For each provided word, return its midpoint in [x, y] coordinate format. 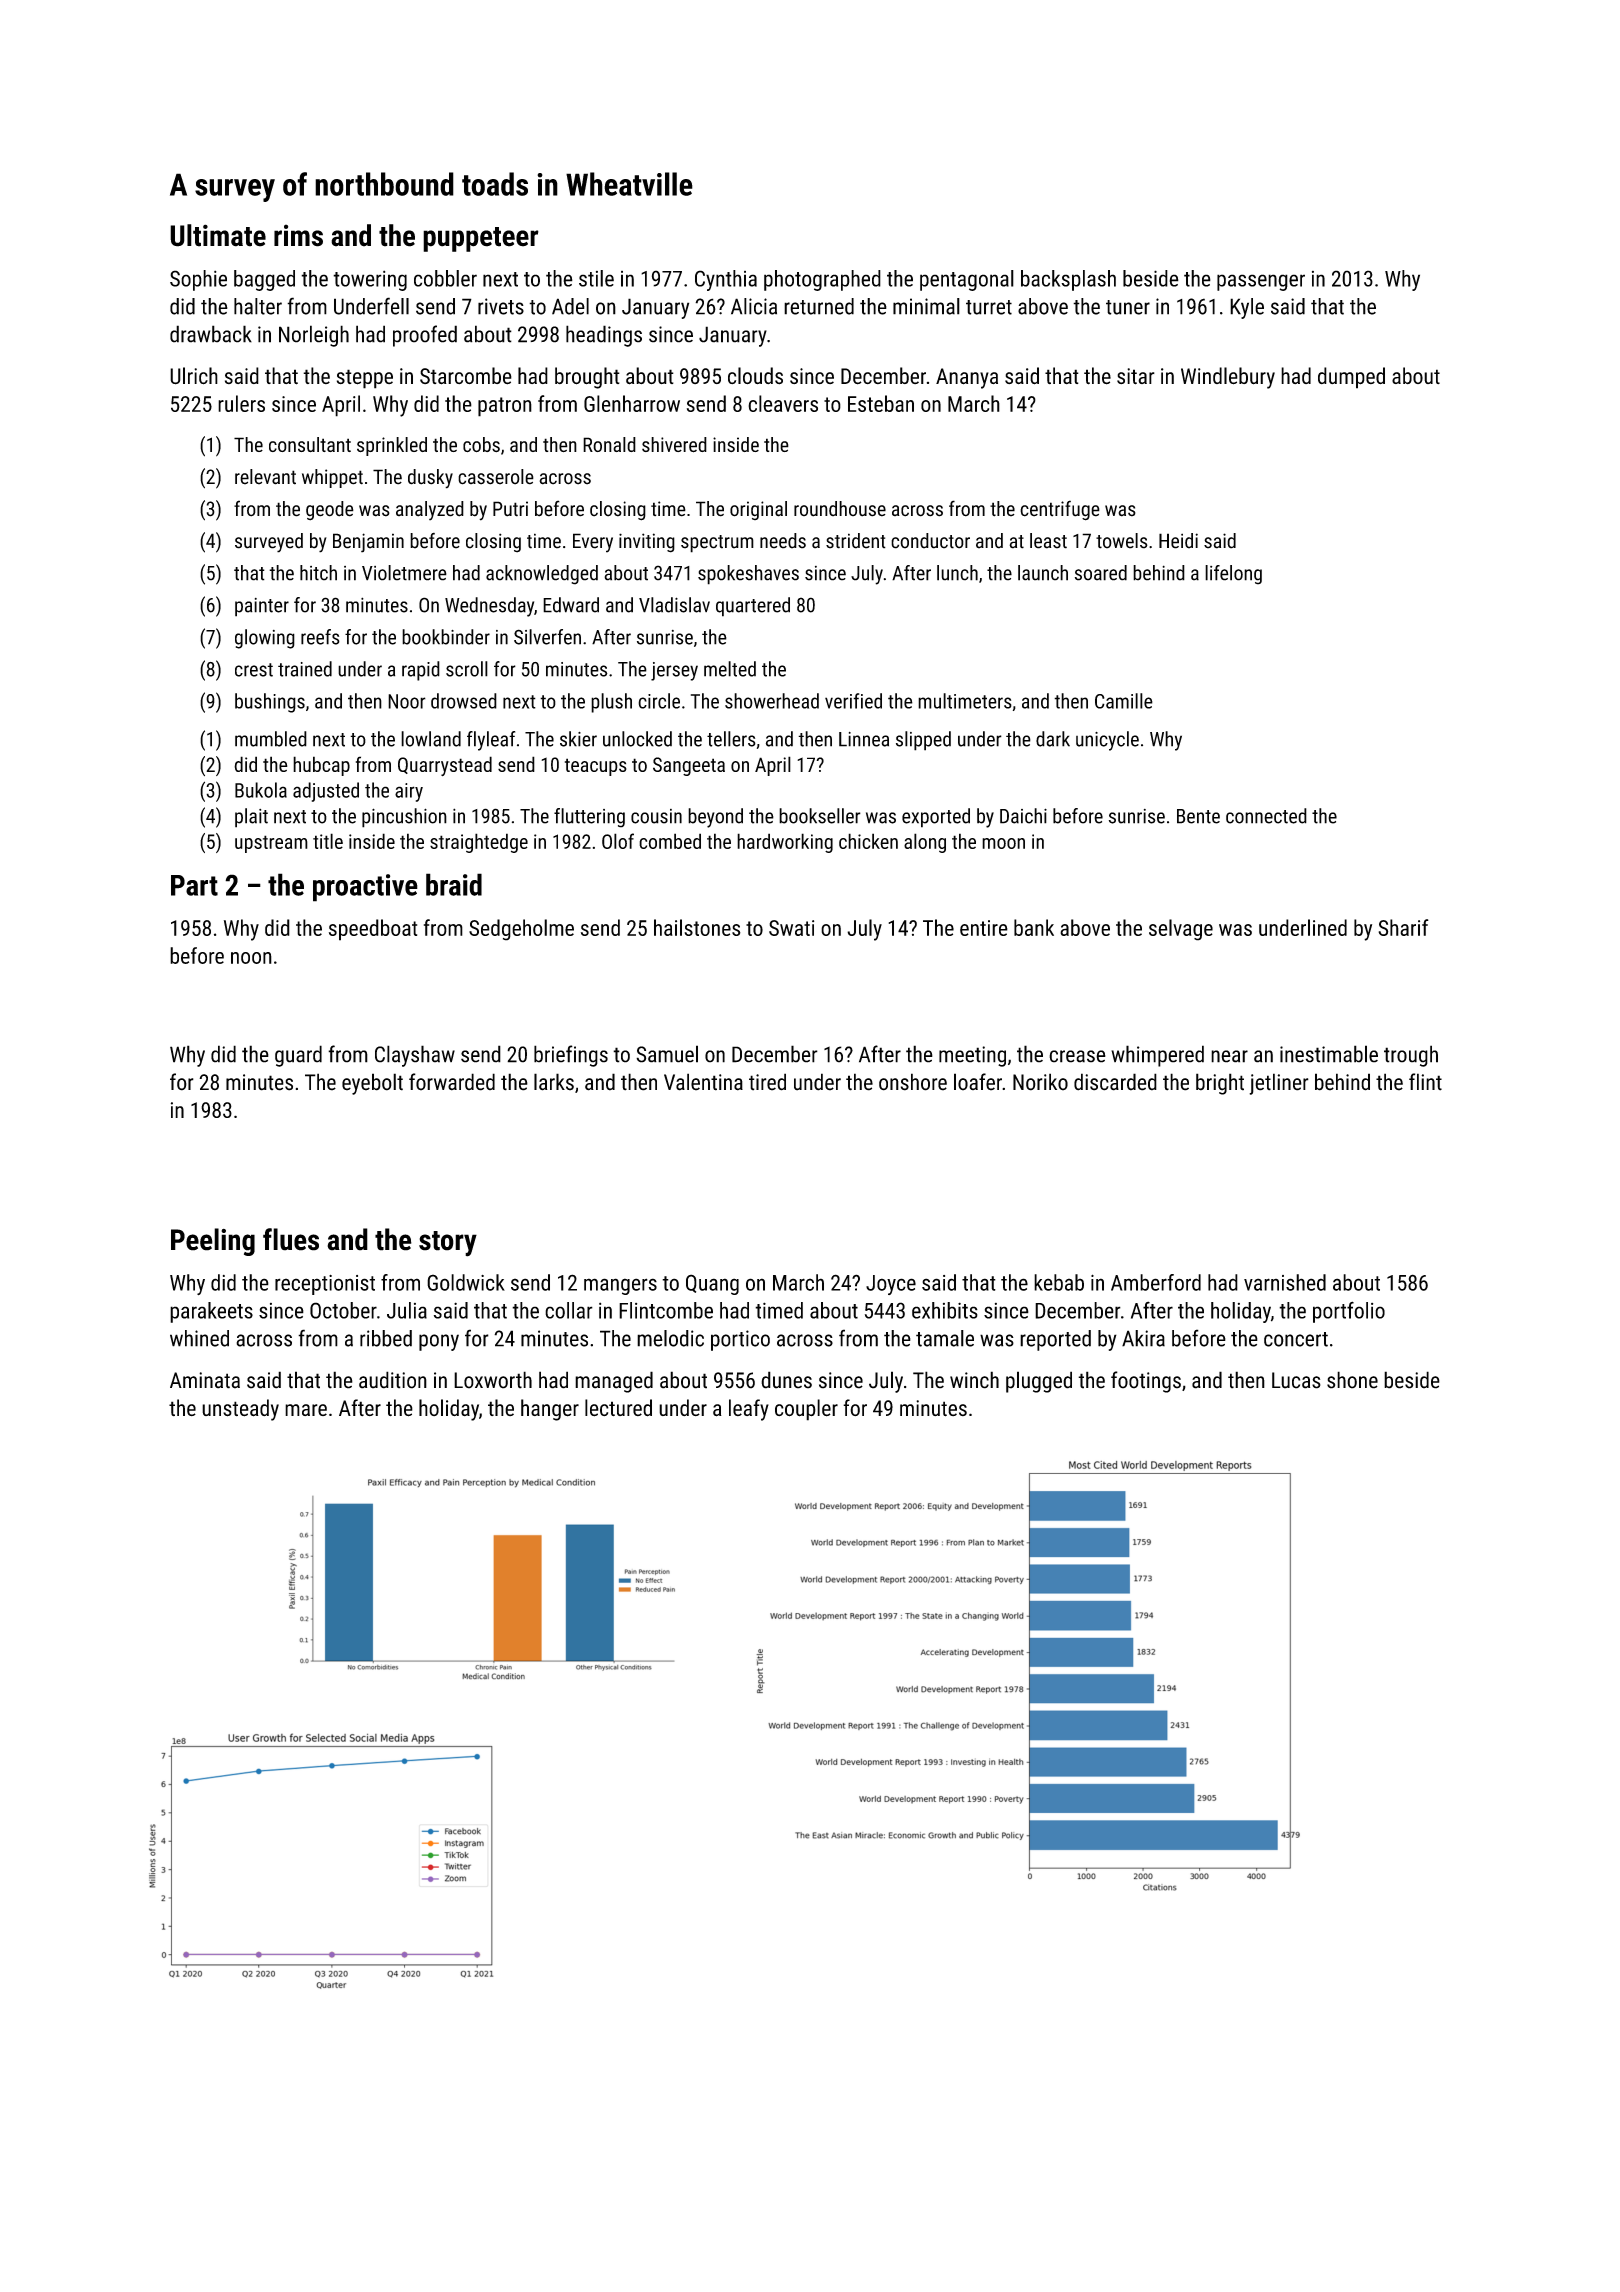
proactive [365, 888]
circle [659, 701]
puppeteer [481, 239]
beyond [715, 818]
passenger [1261, 282]
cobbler [445, 278]
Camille [1124, 701]
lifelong [1233, 575]
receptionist [325, 1285]
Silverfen [547, 637]
